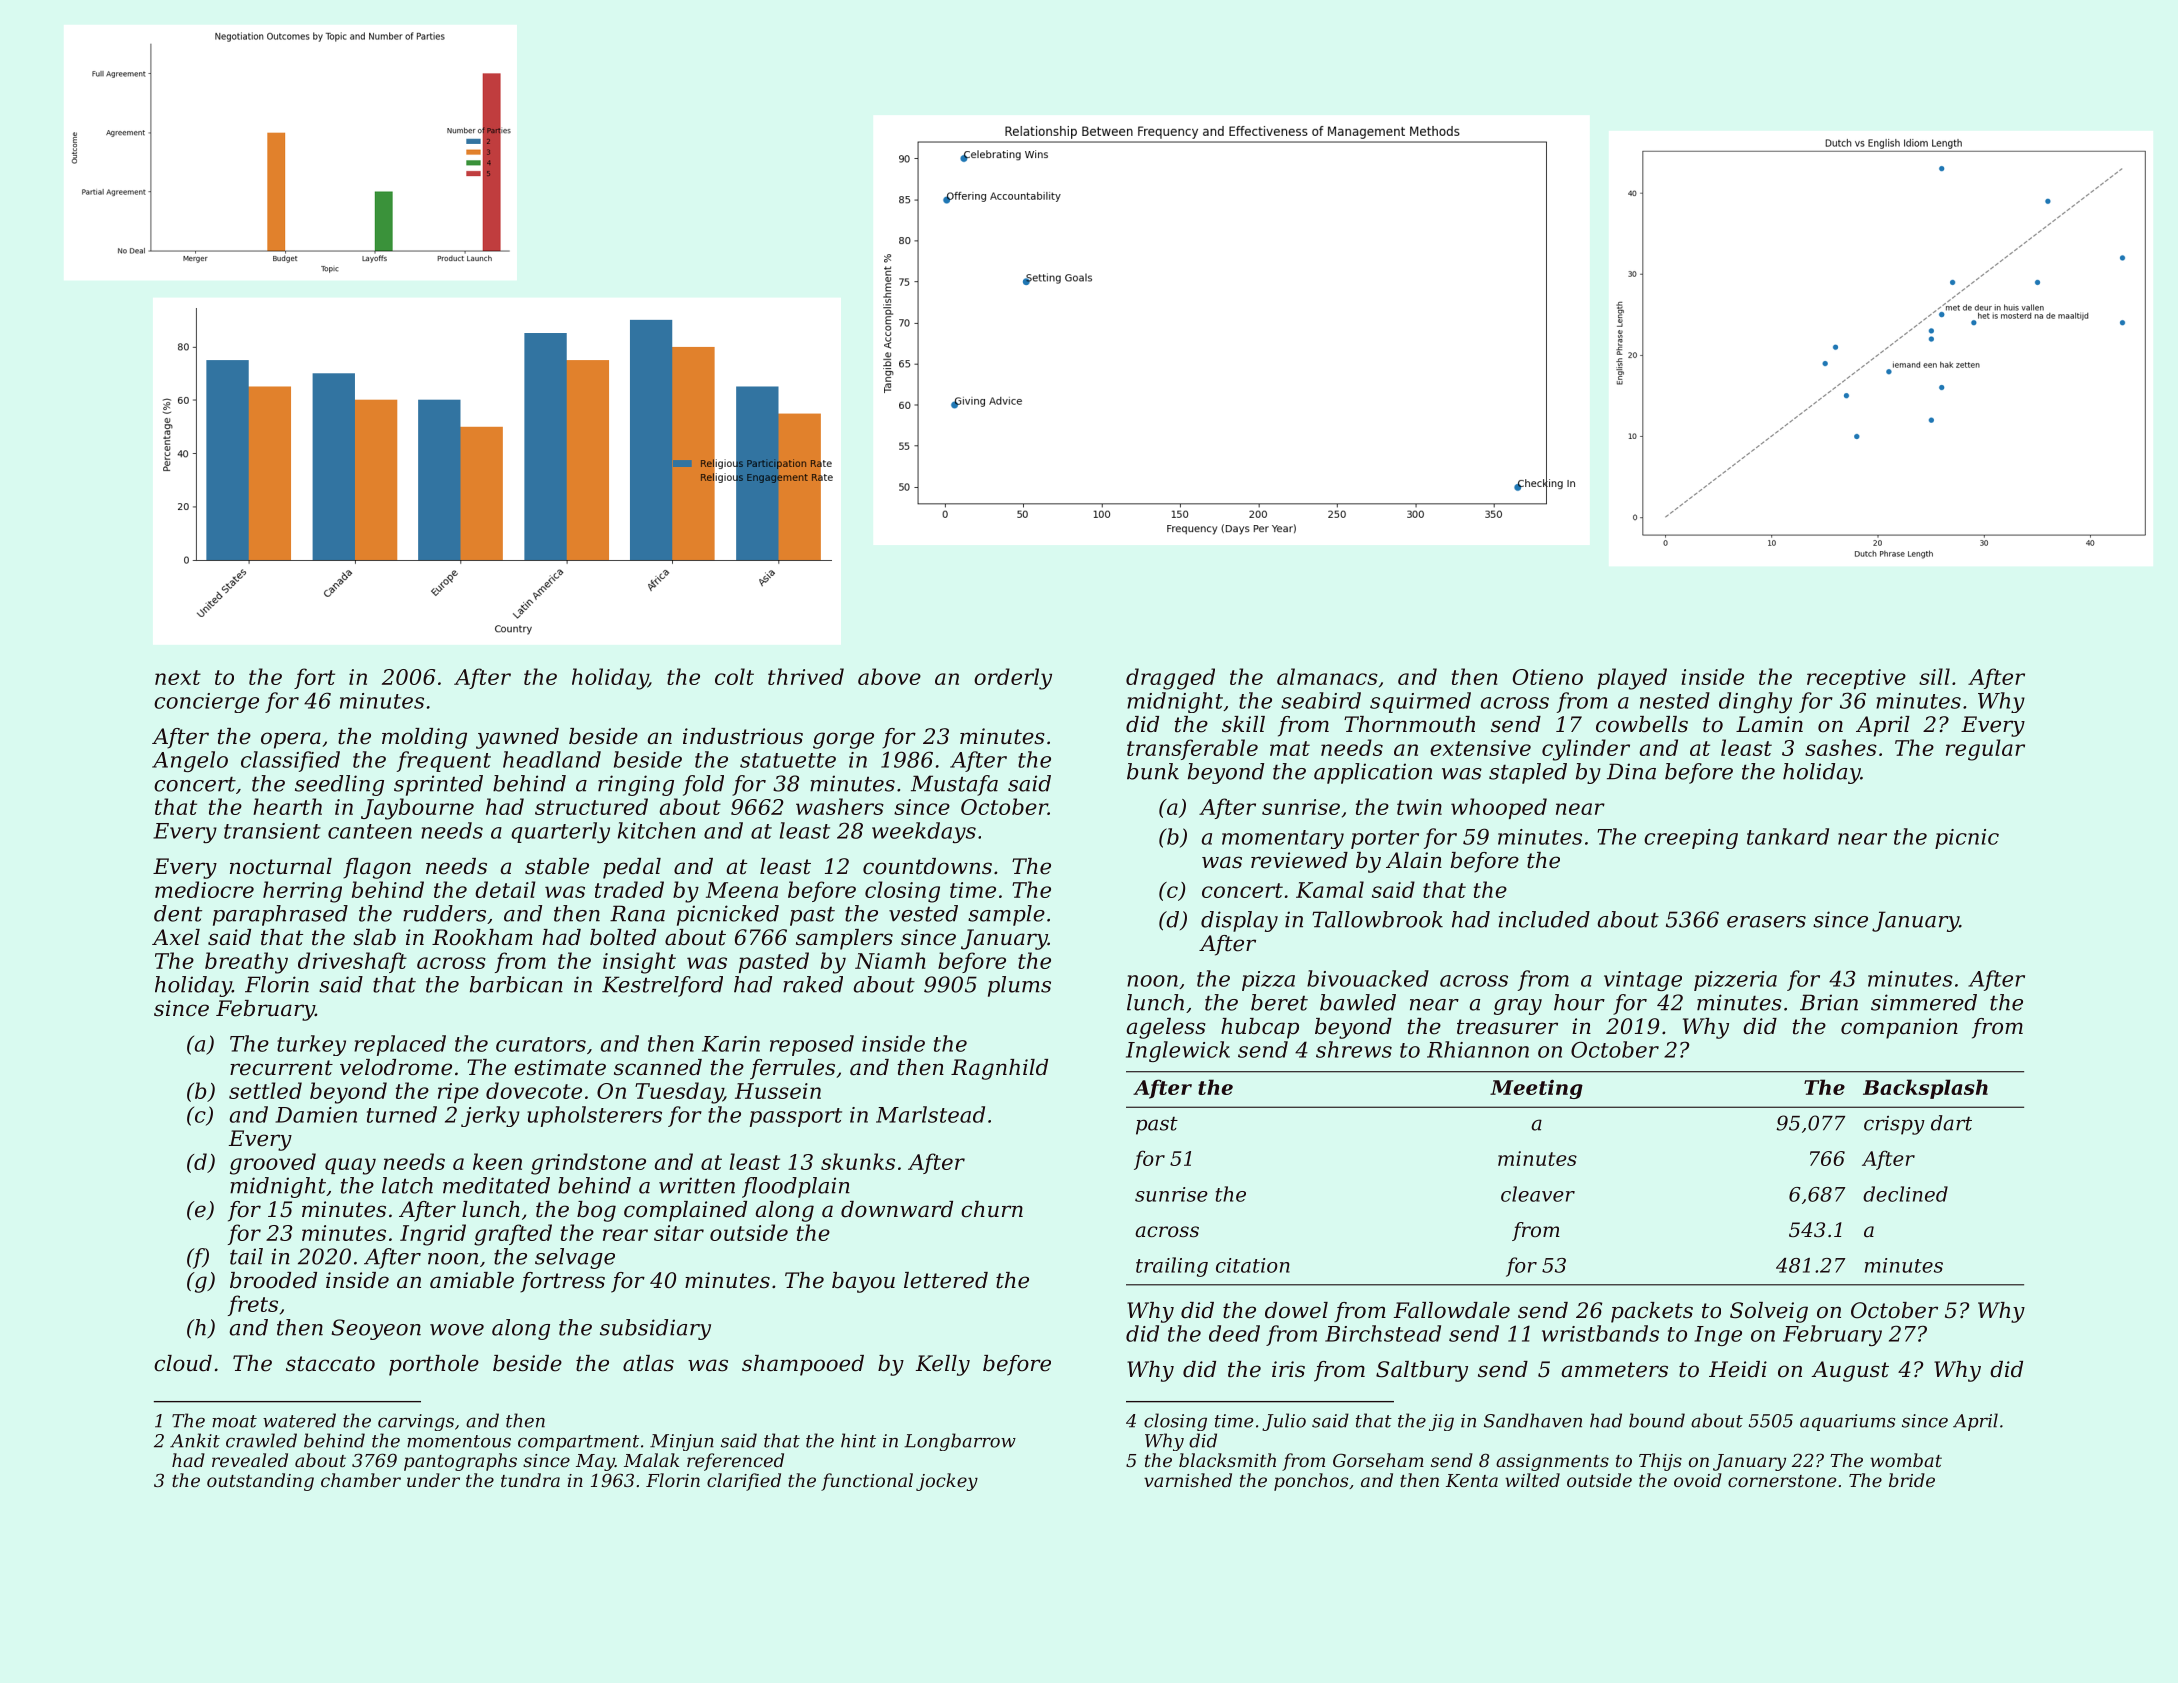 This screenshot has width=2178, height=1683. I want to click on Otieno, so click(1548, 677).
